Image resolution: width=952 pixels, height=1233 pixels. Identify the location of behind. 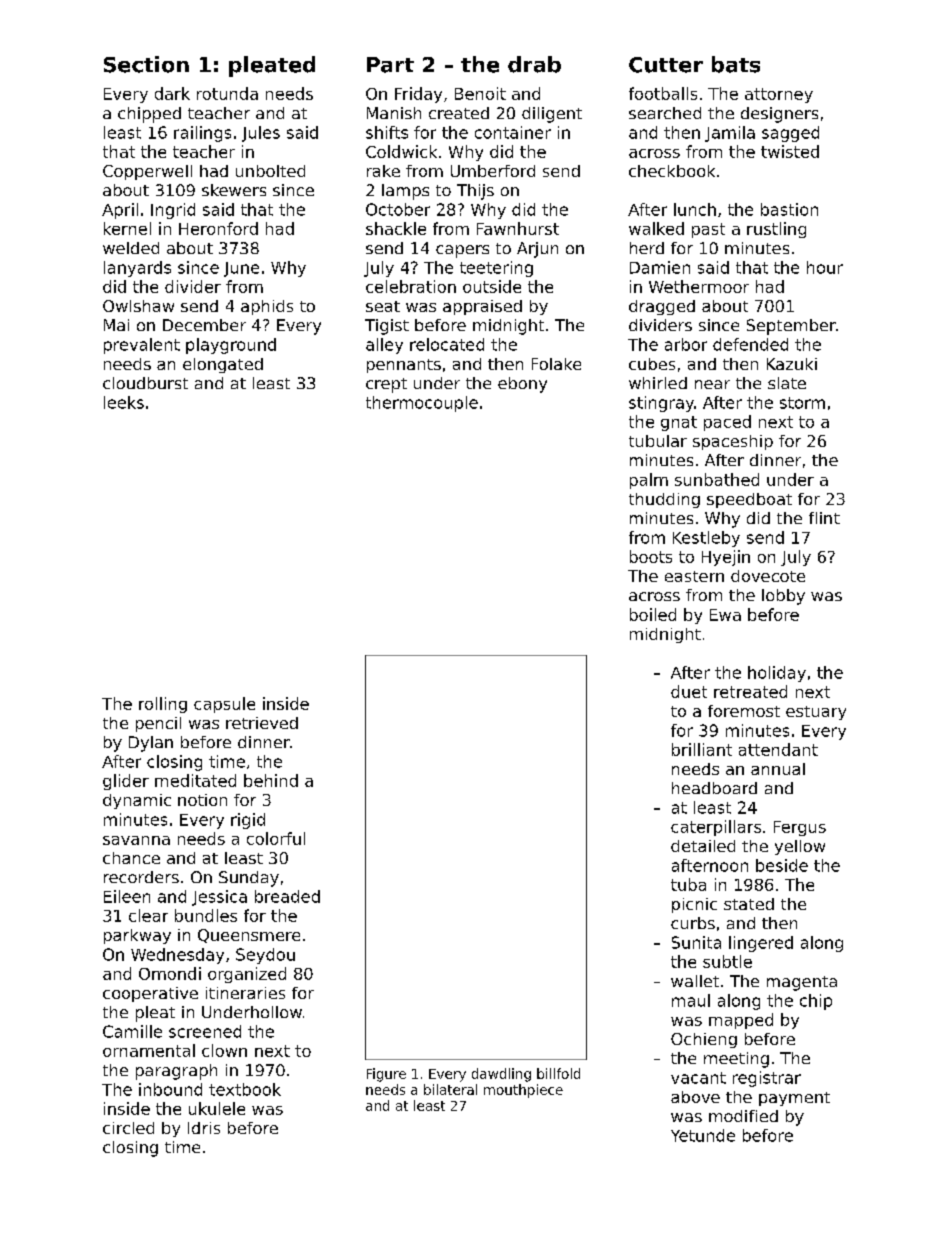
(271, 780).
